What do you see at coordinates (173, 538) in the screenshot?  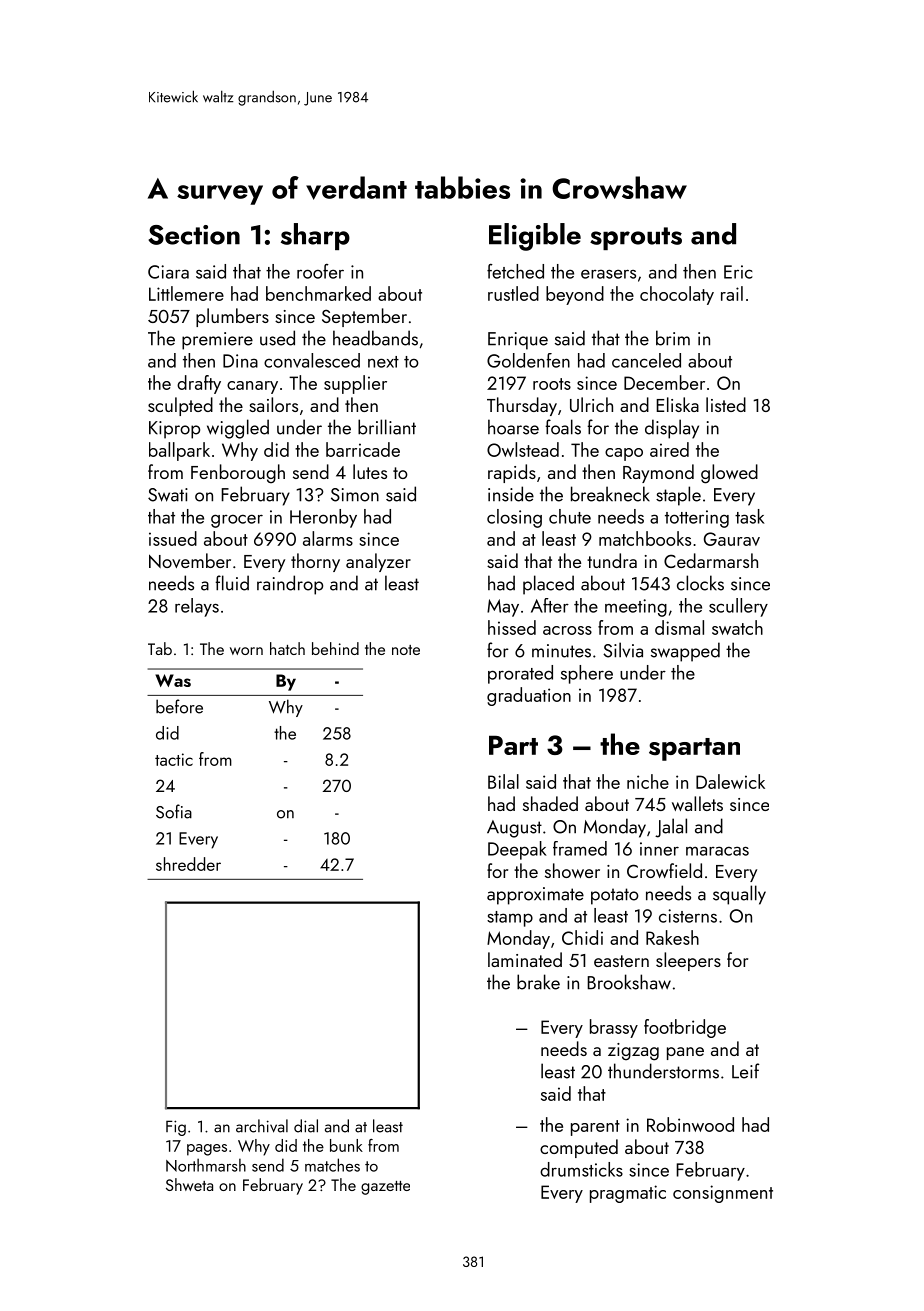 I see `issued` at bounding box center [173, 538].
